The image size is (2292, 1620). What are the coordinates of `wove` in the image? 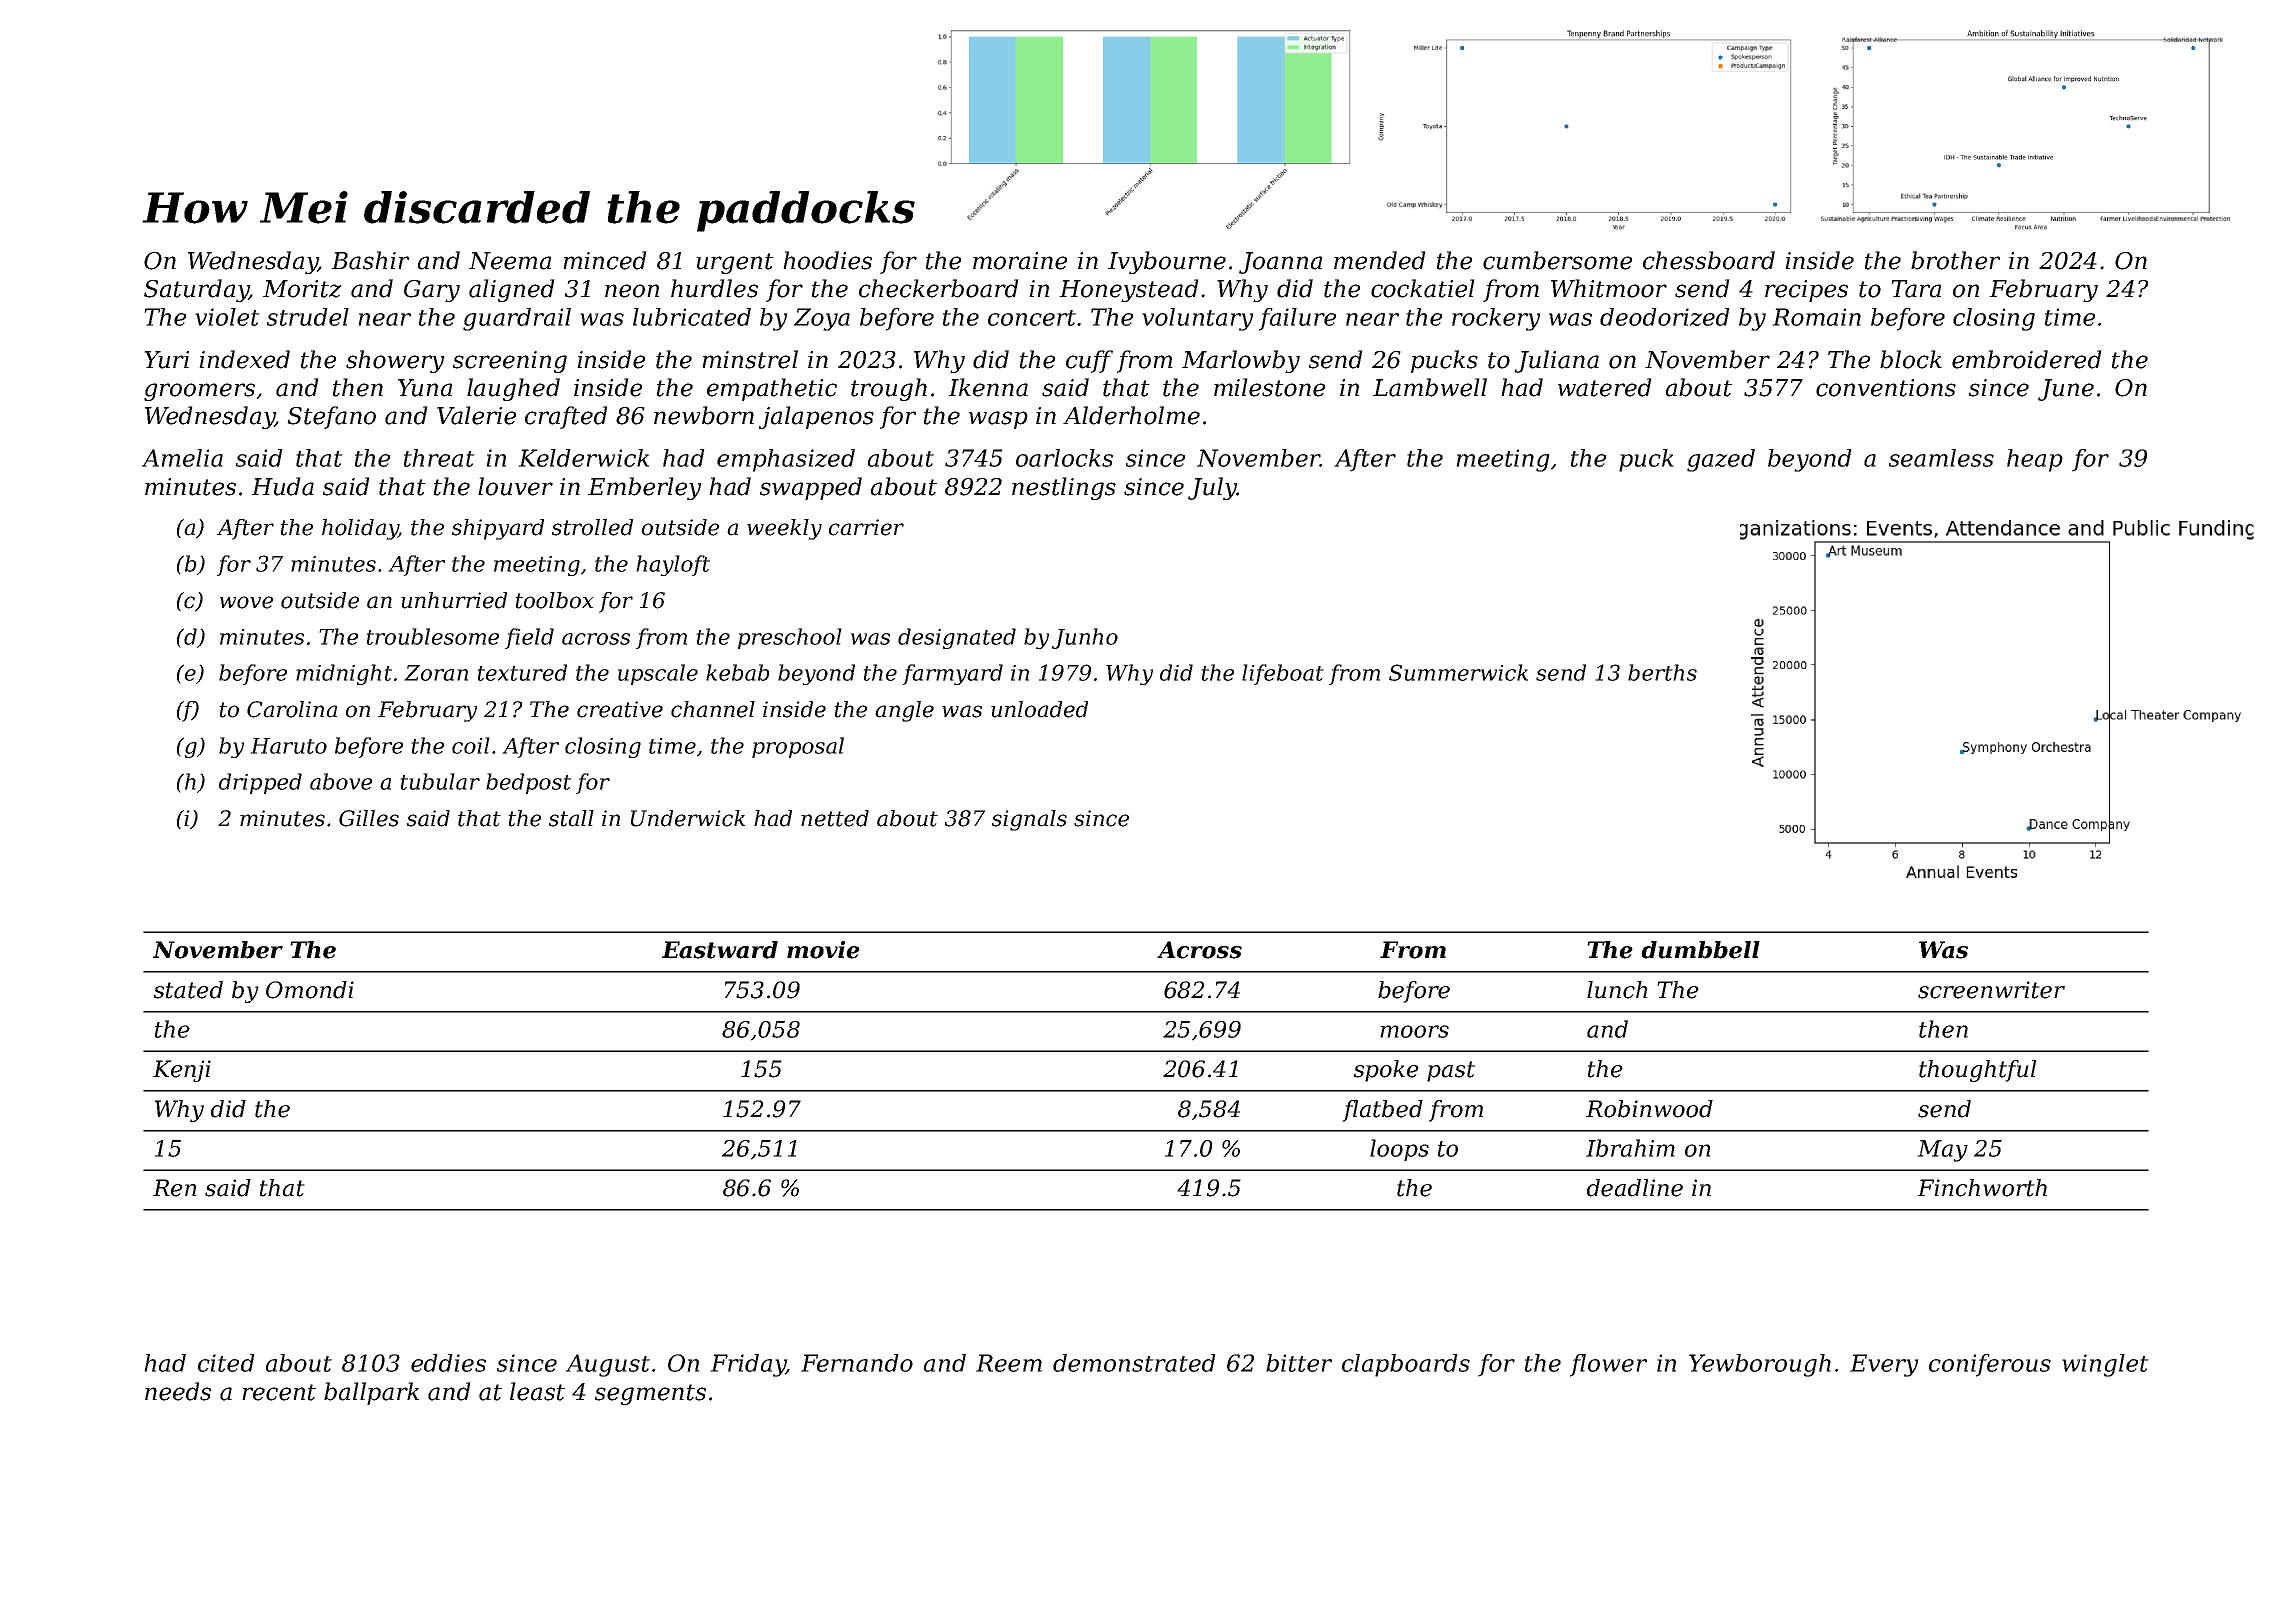 It's located at (246, 602).
